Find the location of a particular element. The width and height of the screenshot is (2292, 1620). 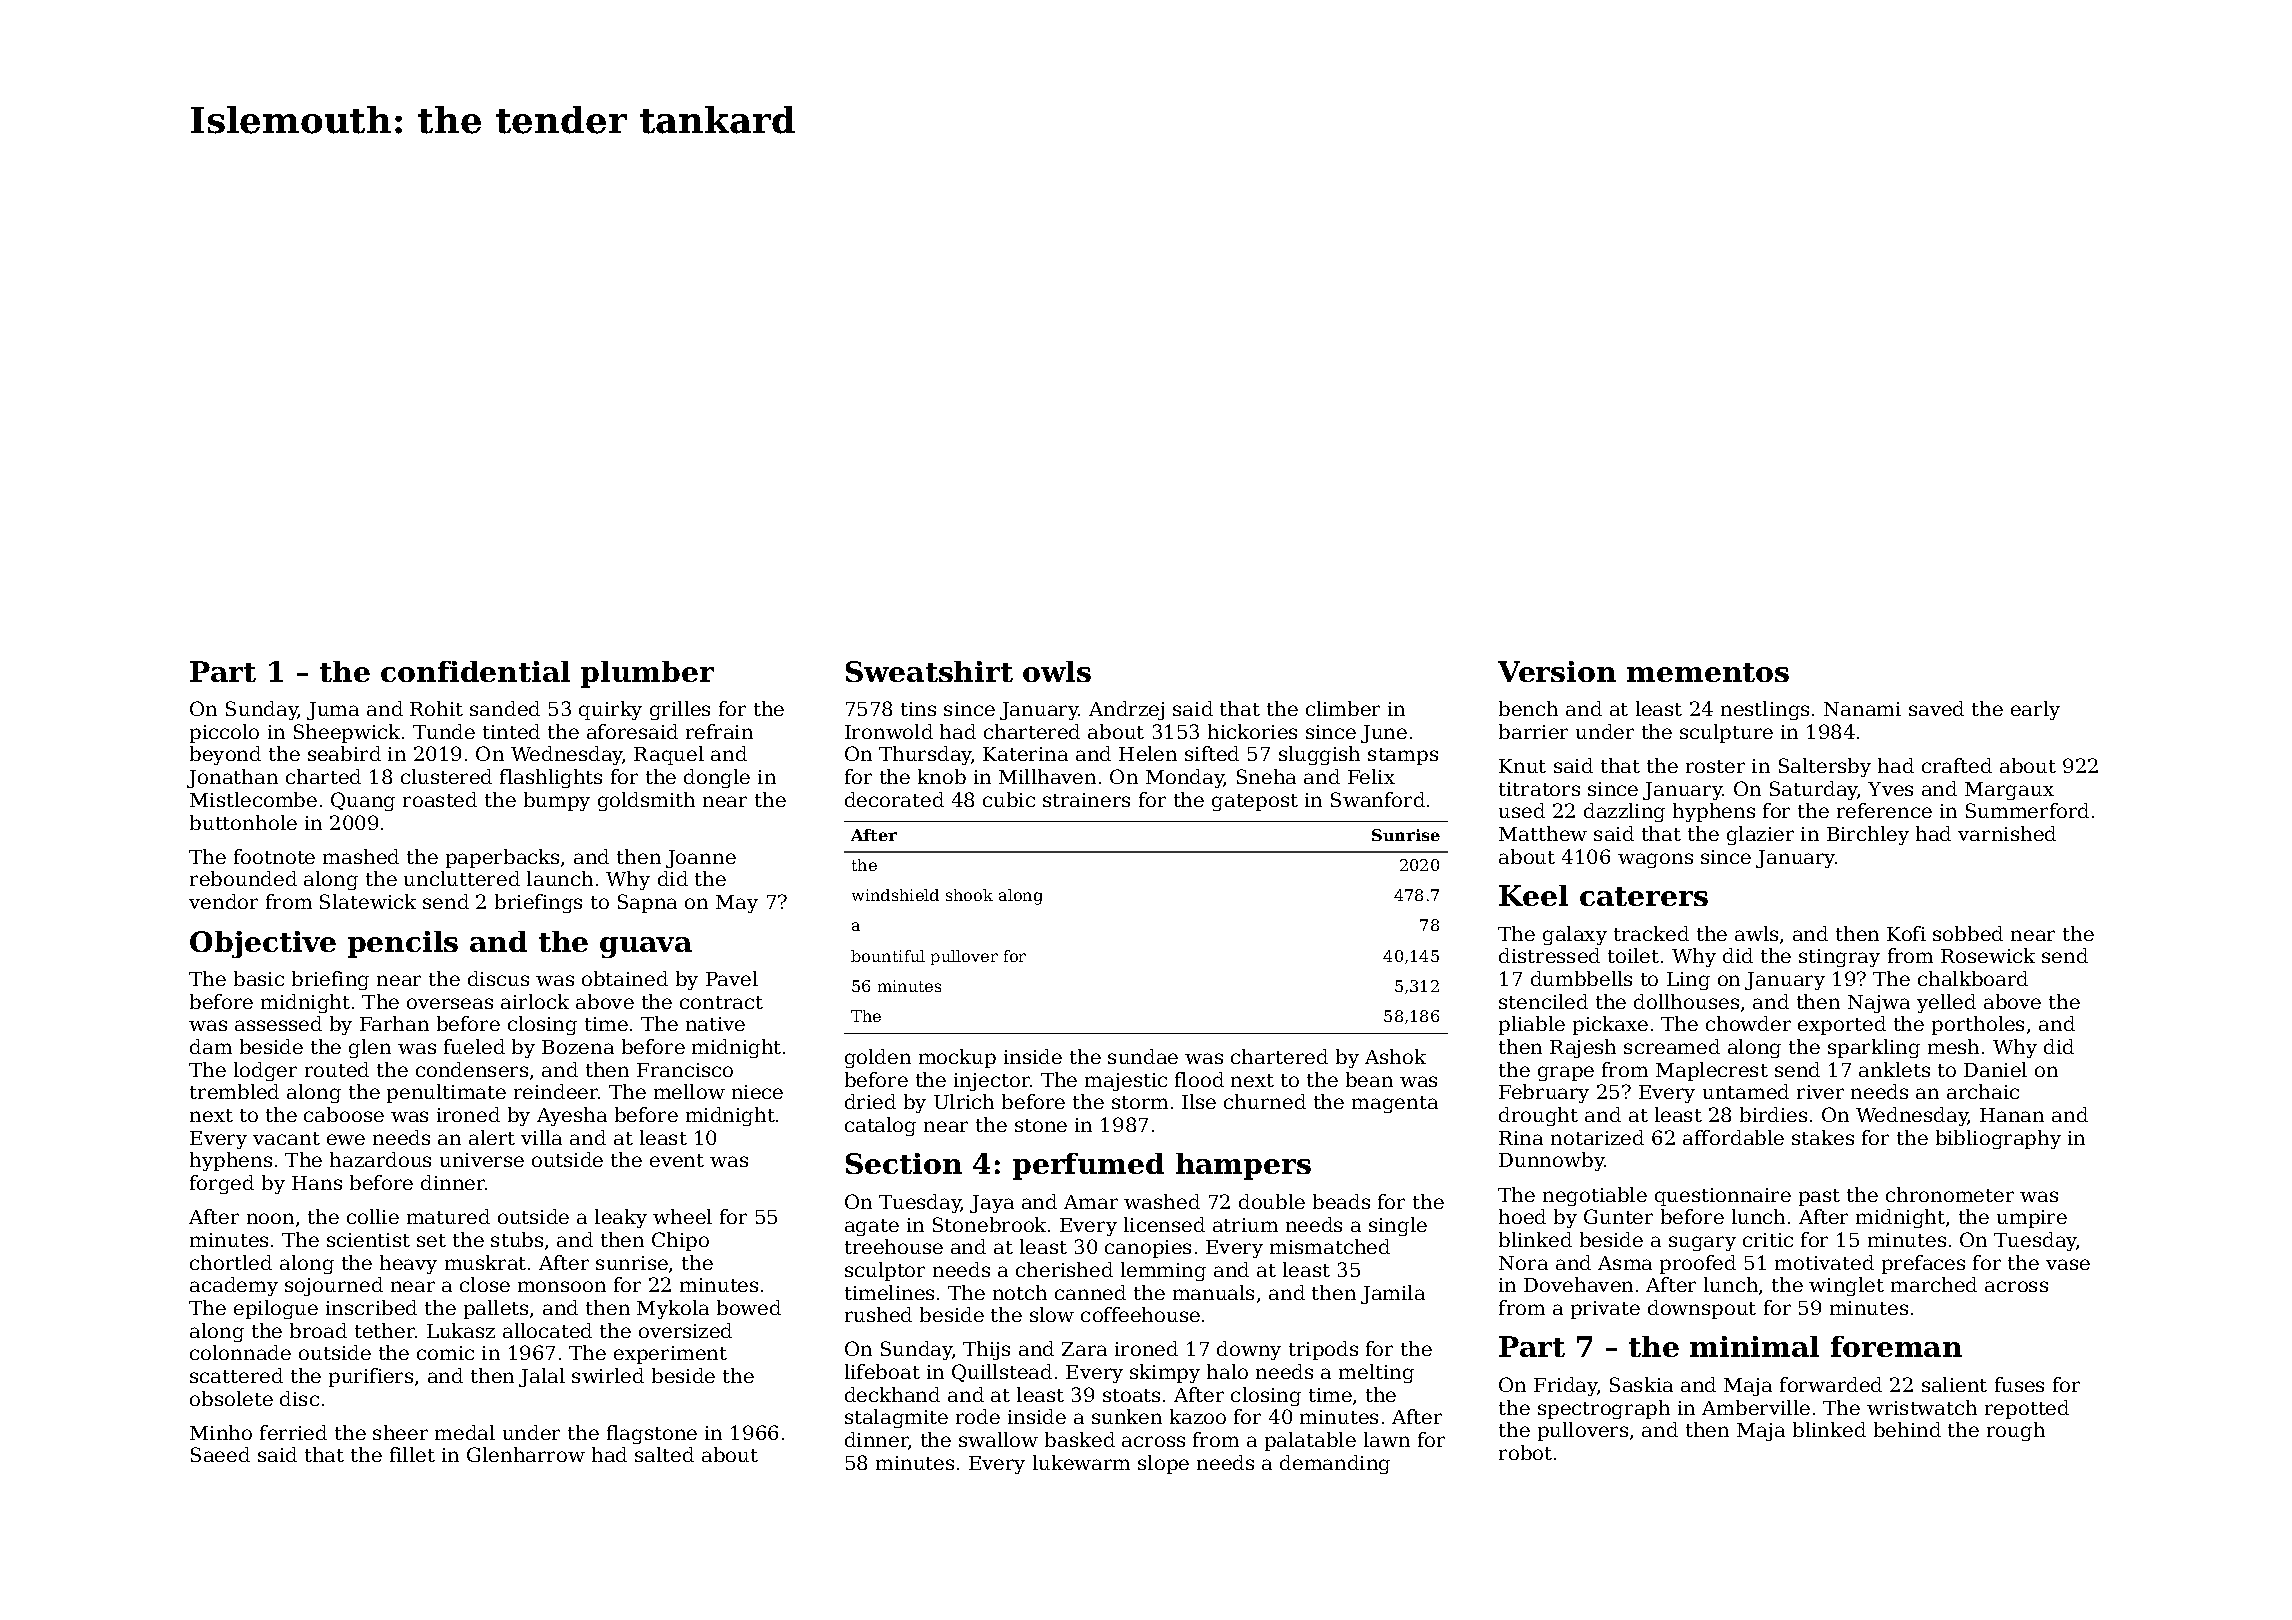

Nanami is located at coordinates (1862, 709).
